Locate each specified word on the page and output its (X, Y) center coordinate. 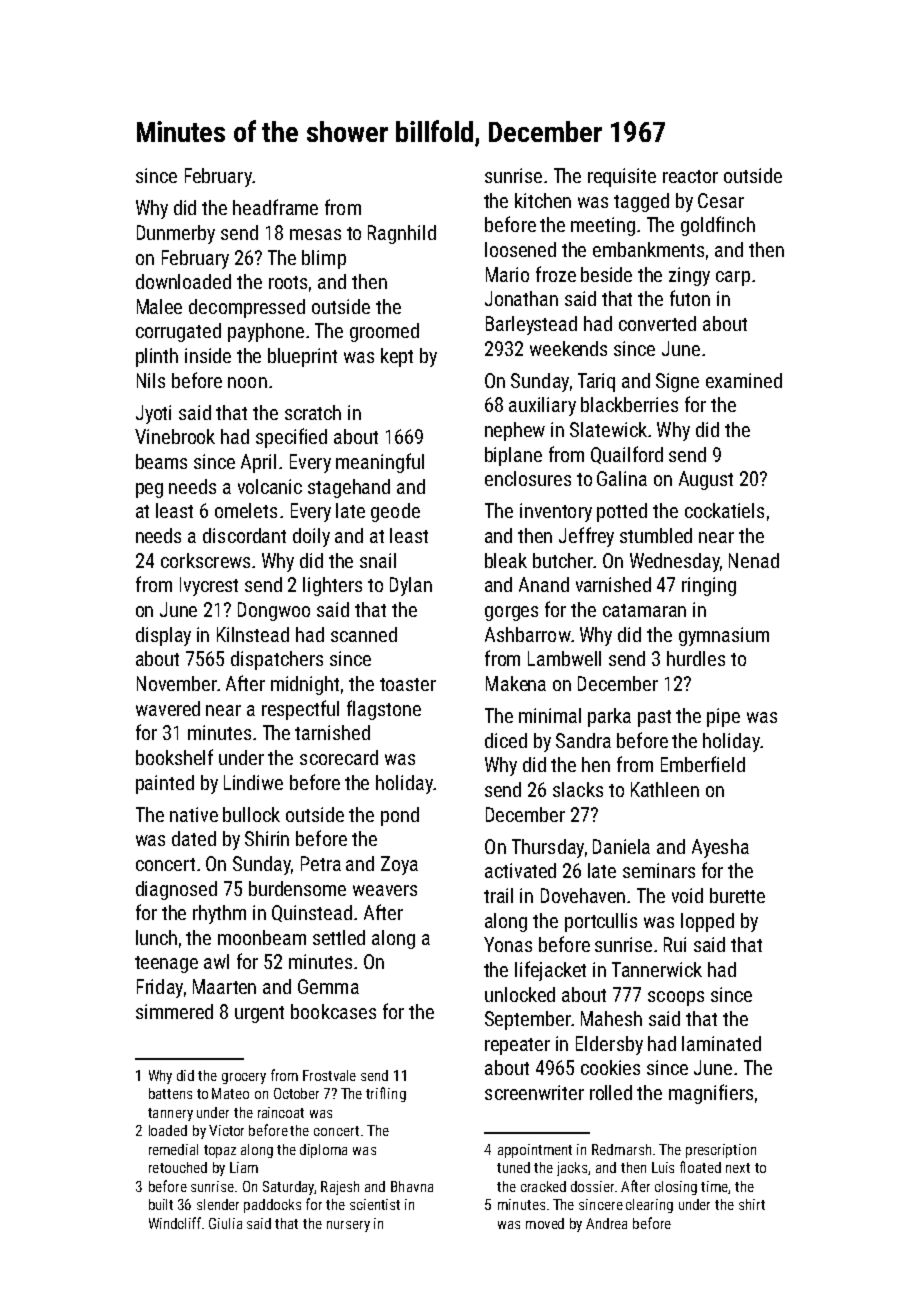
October (296, 1093)
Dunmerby (176, 234)
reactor (690, 176)
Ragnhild (402, 234)
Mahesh (611, 1018)
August (706, 480)
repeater (517, 1046)
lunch (156, 937)
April (258, 463)
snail (378, 560)
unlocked (520, 994)
